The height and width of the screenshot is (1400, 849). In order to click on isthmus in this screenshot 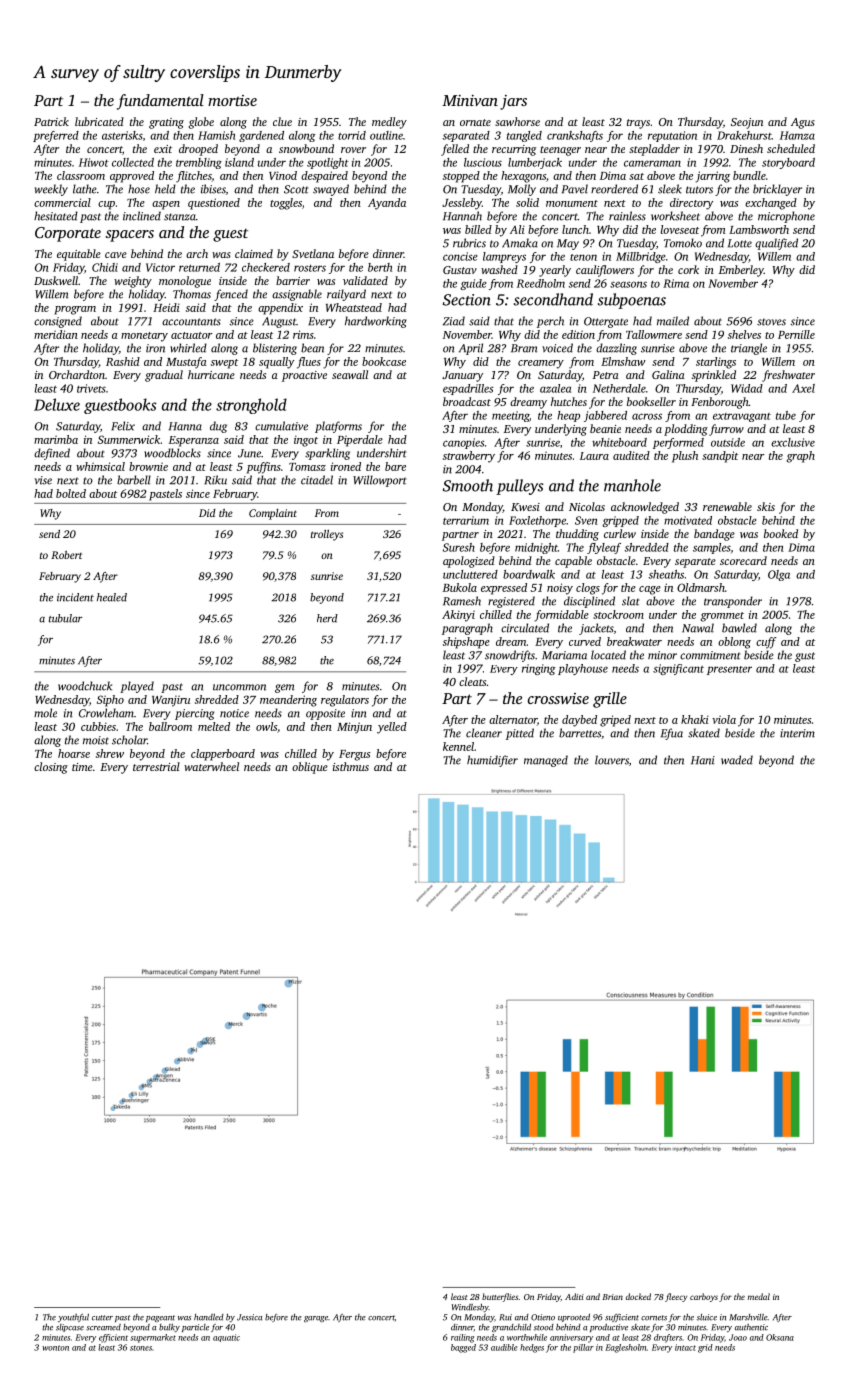, I will do `click(351, 766)`.
